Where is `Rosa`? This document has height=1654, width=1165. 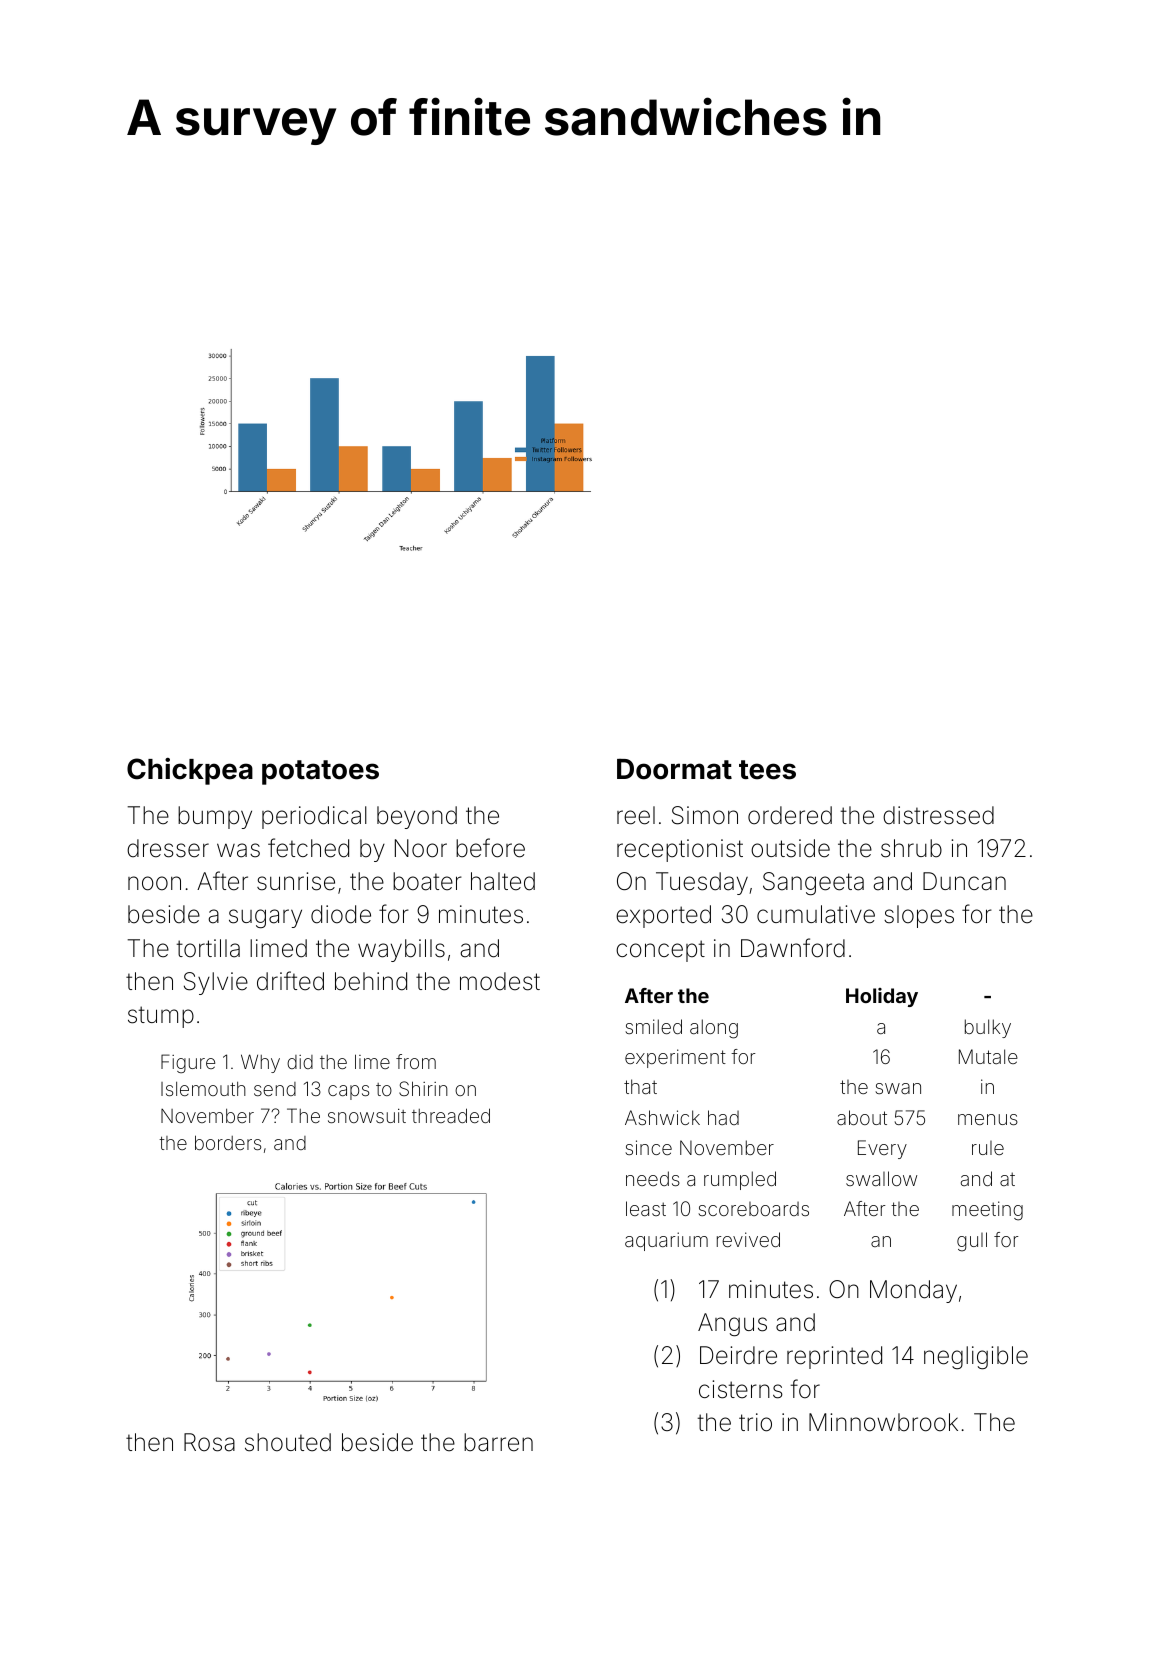 Rosa is located at coordinates (209, 1442).
